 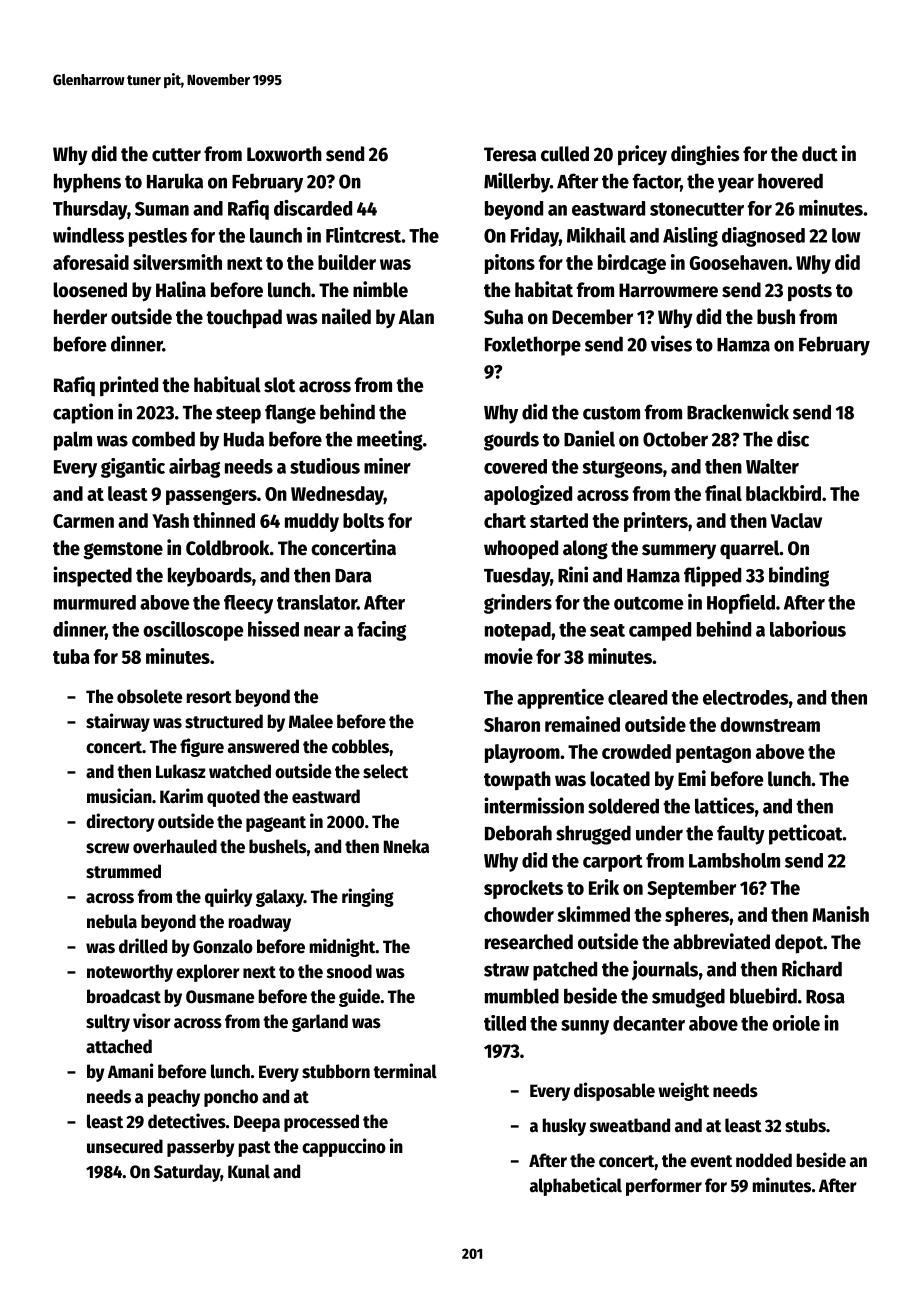 I want to click on oriole, so click(x=796, y=1023).
